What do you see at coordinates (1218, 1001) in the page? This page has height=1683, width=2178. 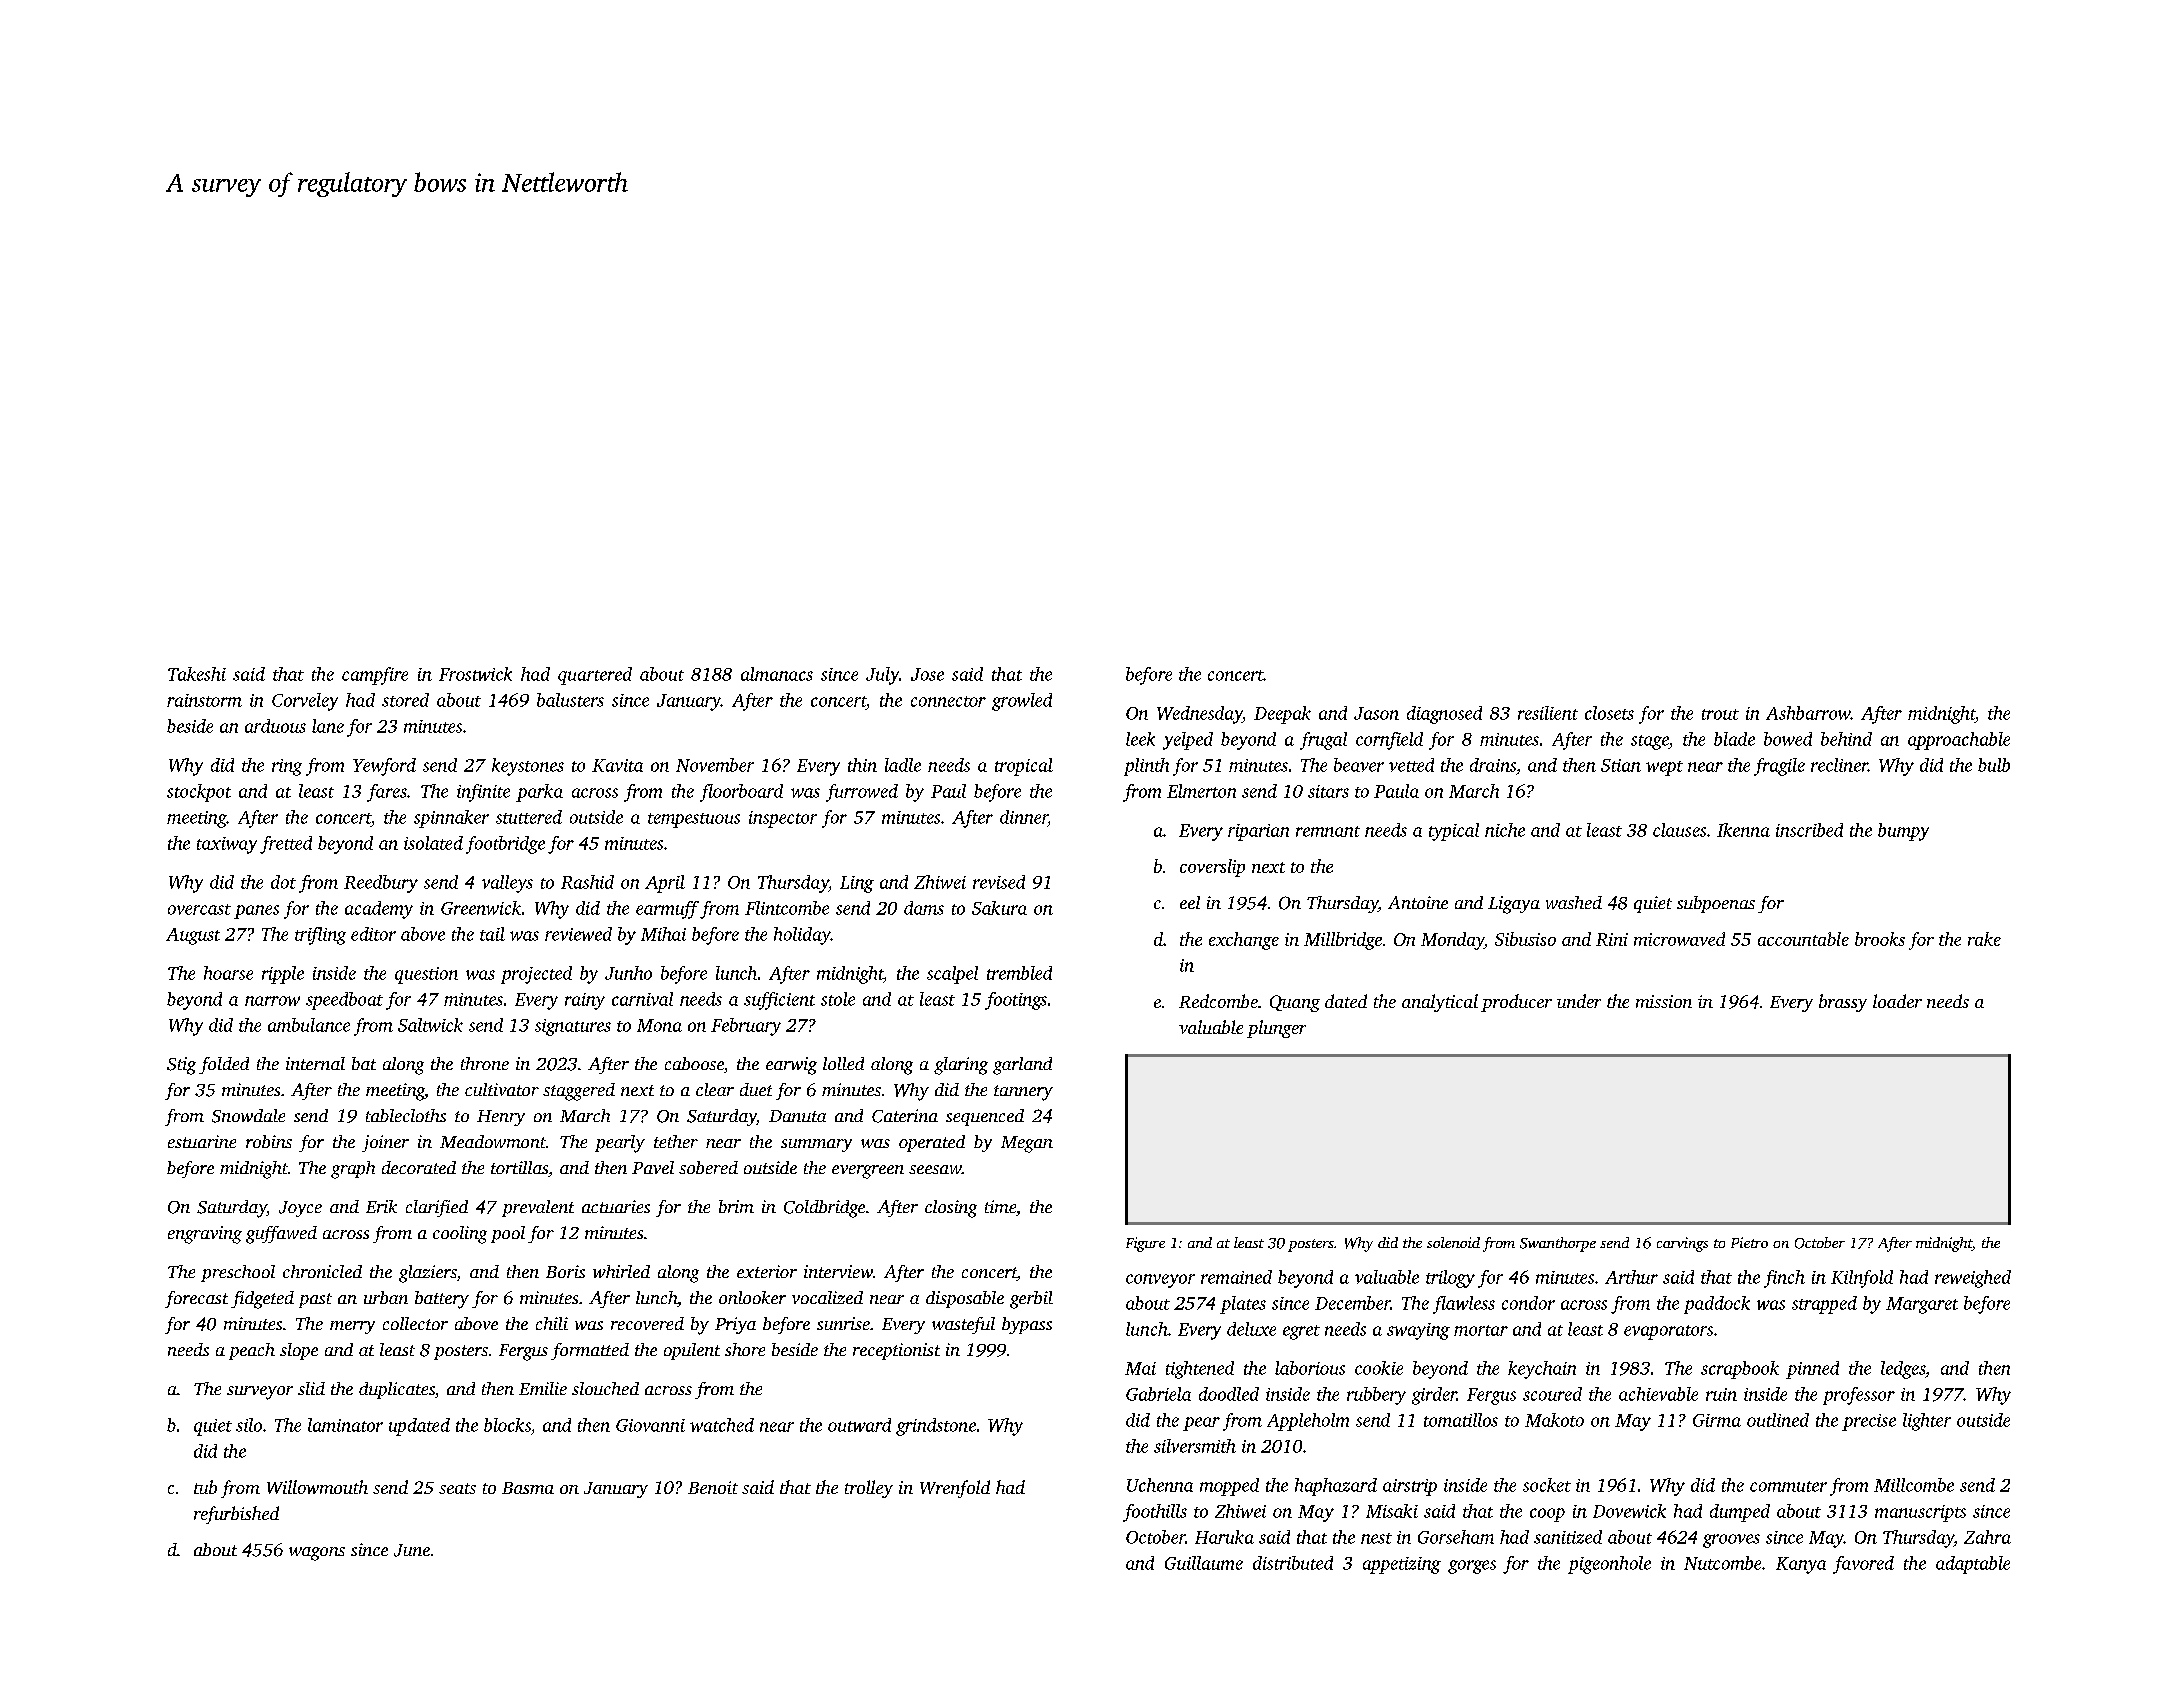 I see `Redcombe` at bounding box center [1218, 1001].
